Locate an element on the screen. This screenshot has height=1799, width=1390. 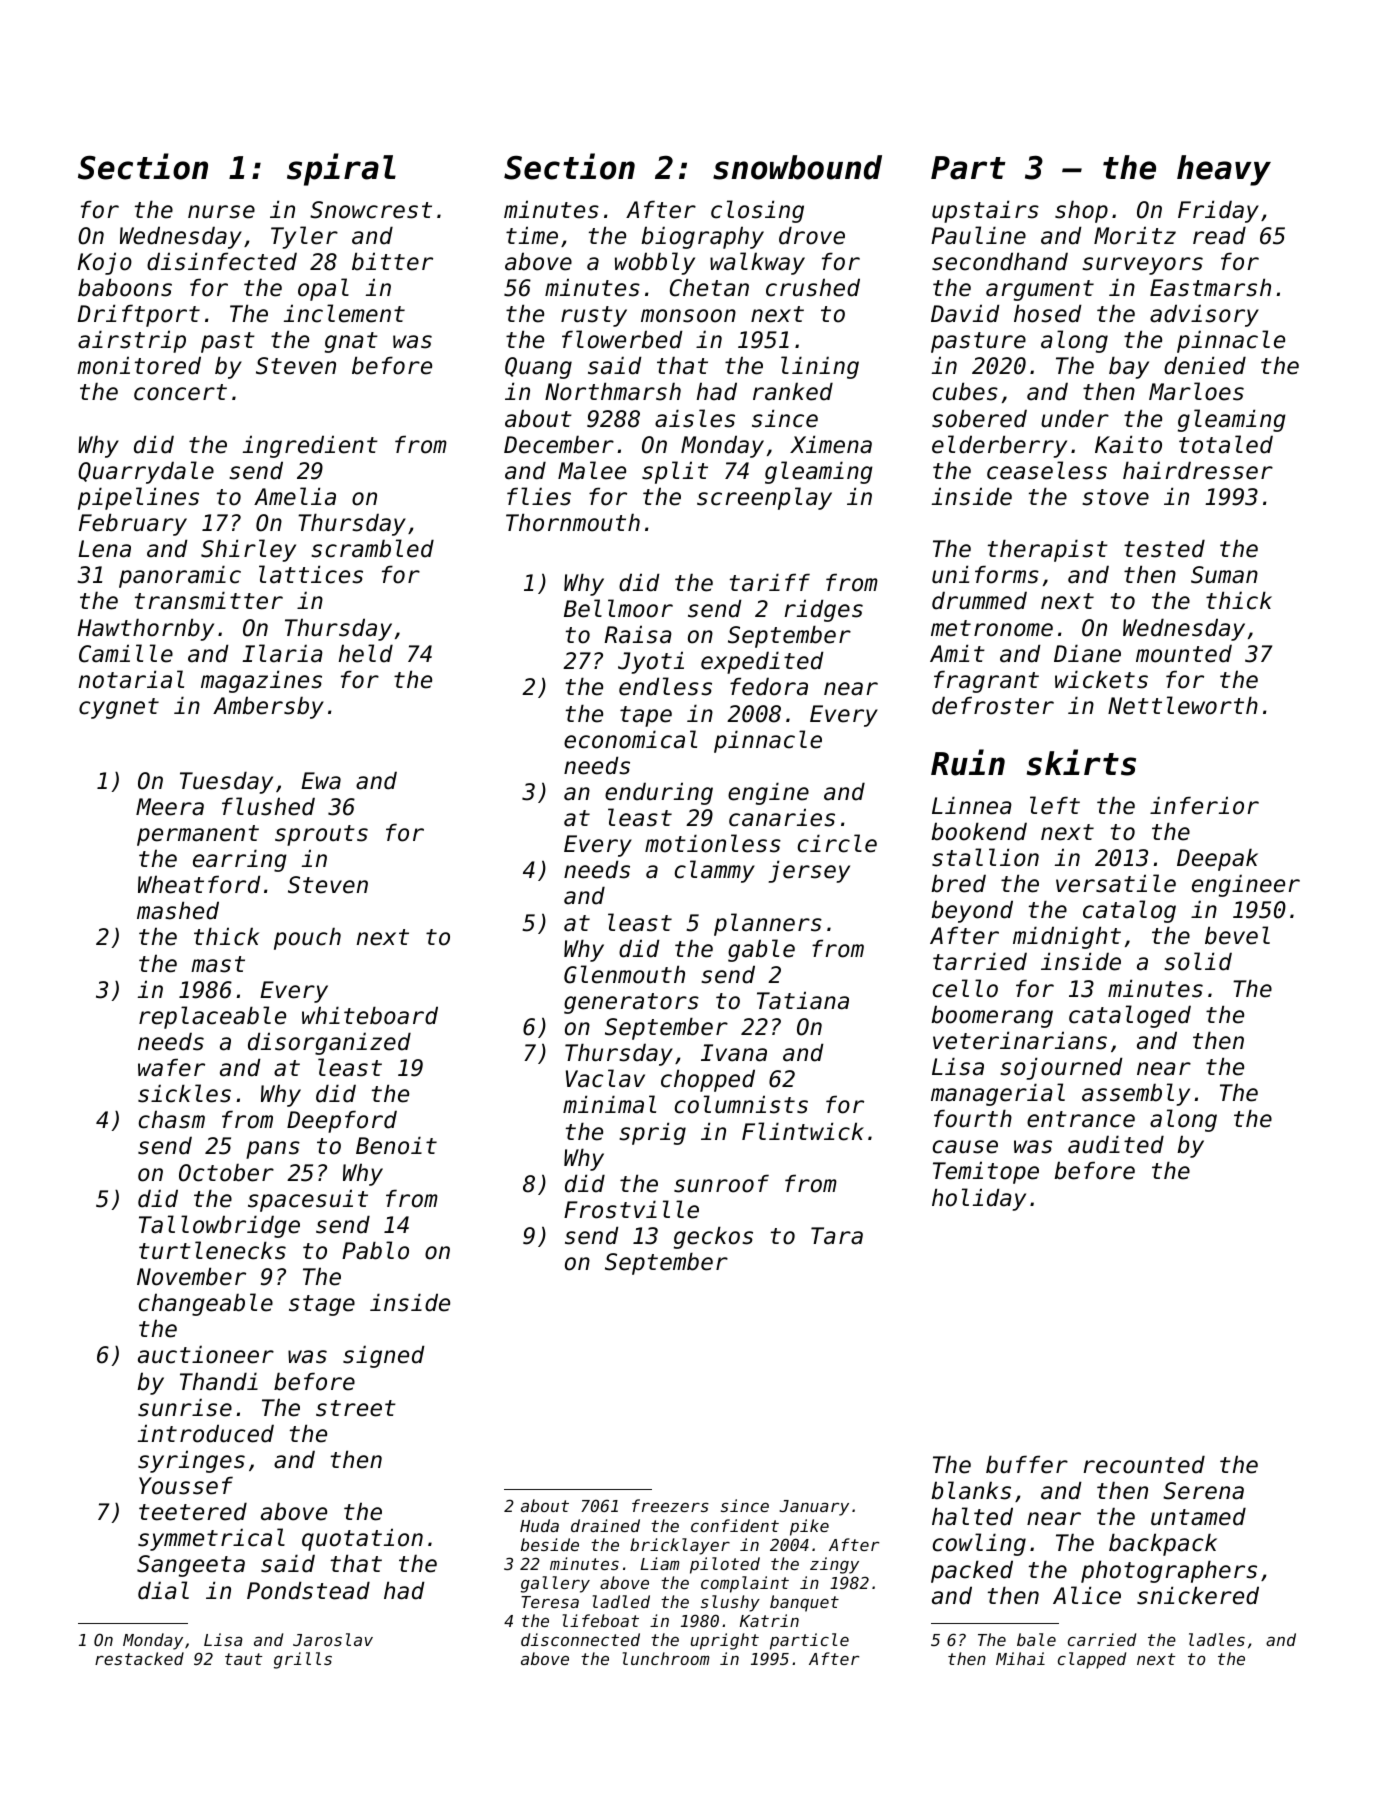
skirts is located at coordinates (1081, 762).
